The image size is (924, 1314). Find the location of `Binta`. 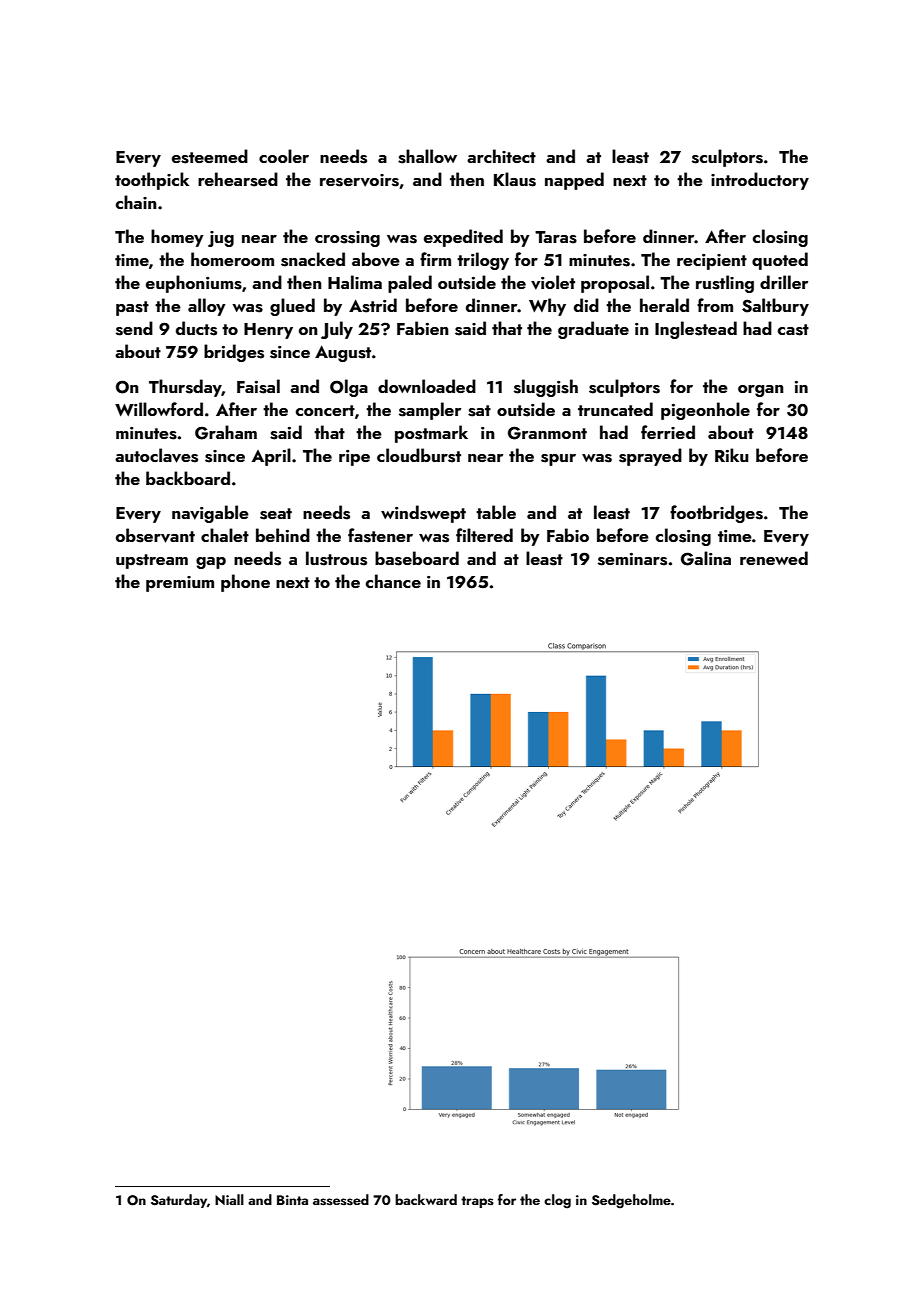

Binta is located at coordinates (292, 1200).
